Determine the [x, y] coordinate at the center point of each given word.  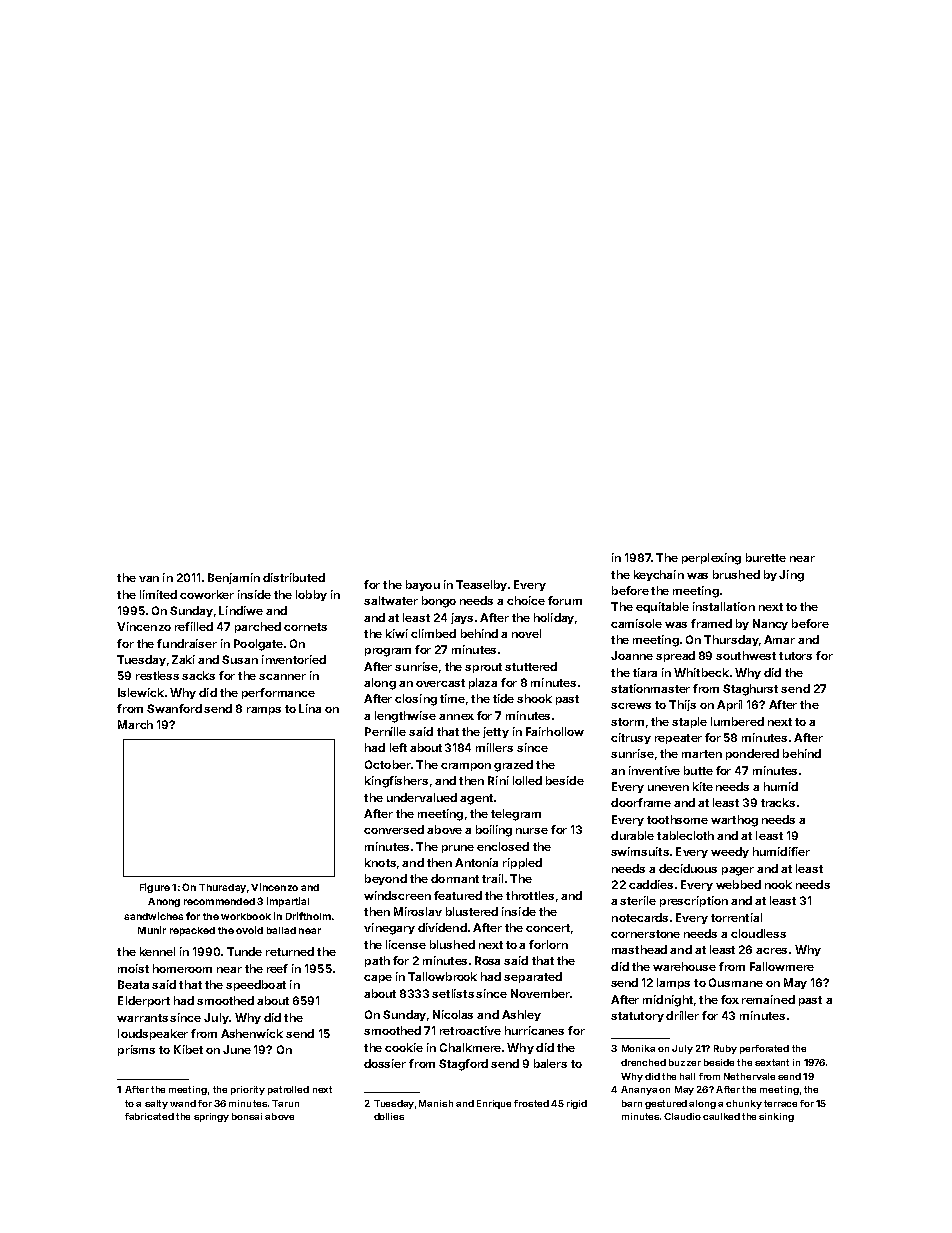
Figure [155, 888]
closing [416, 700]
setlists [453, 993]
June [237, 1049]
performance [278, 693]
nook [778, 884]
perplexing [711, 559]
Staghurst [750, 690]
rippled [522, 863]
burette [766, 557]
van [149, 579]
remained [768, 999]
